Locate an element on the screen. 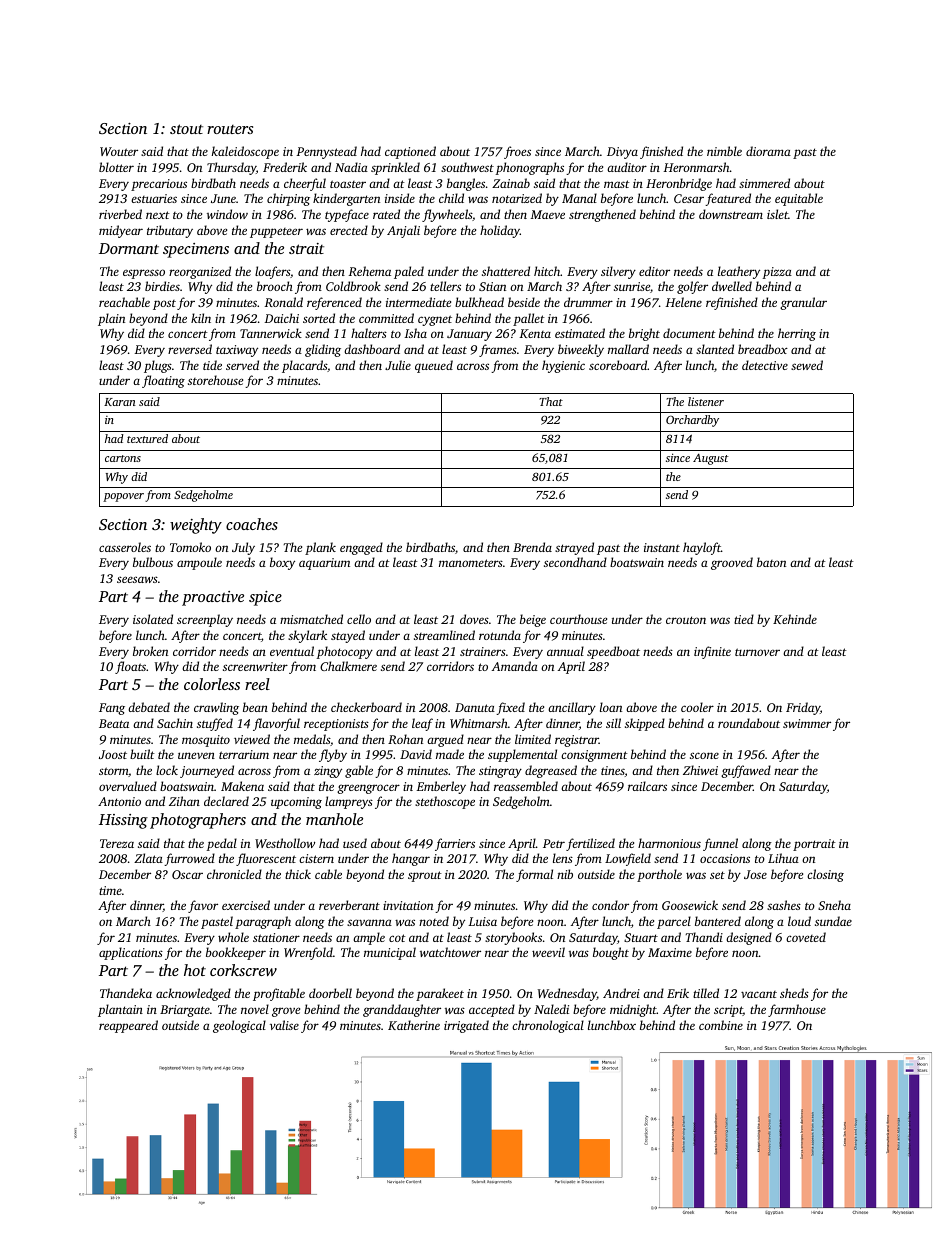 Image resolution: width=952 pixels, height=1233 pixels. swimmer is located at coordinates (807, 723).
